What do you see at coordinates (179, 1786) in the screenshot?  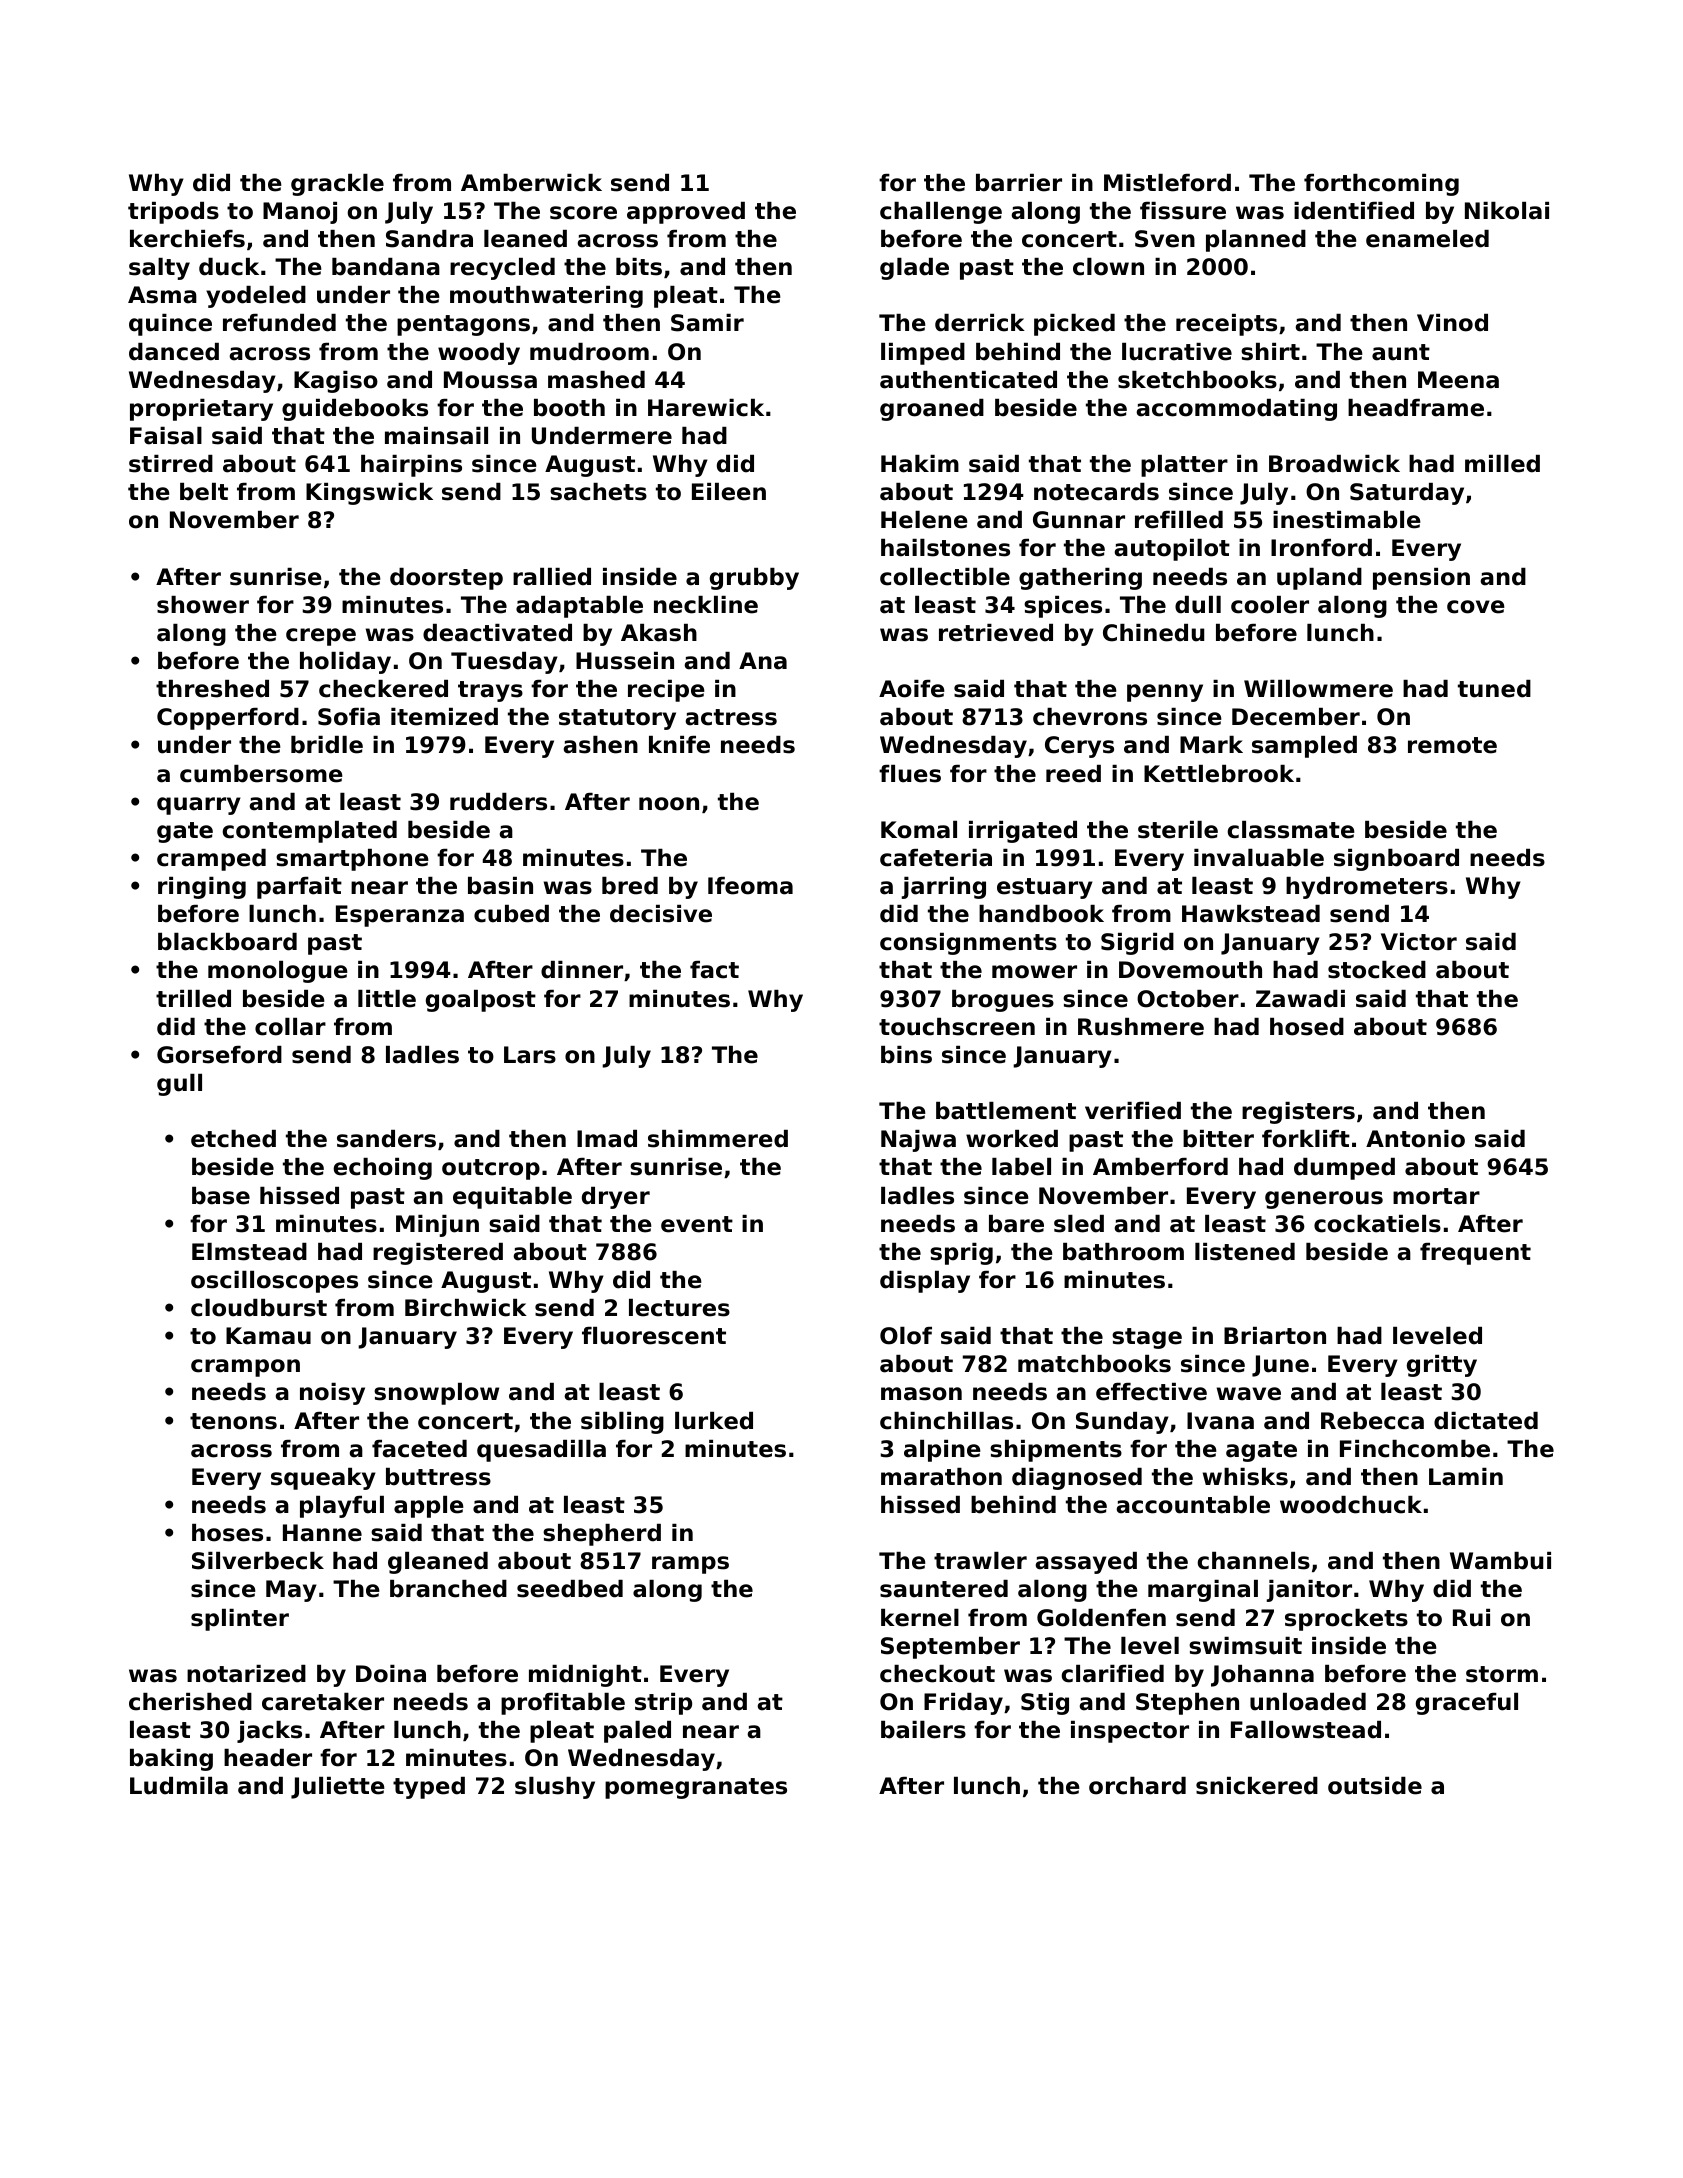 I see `Ludmila` at bounding box center [179, 1786].
